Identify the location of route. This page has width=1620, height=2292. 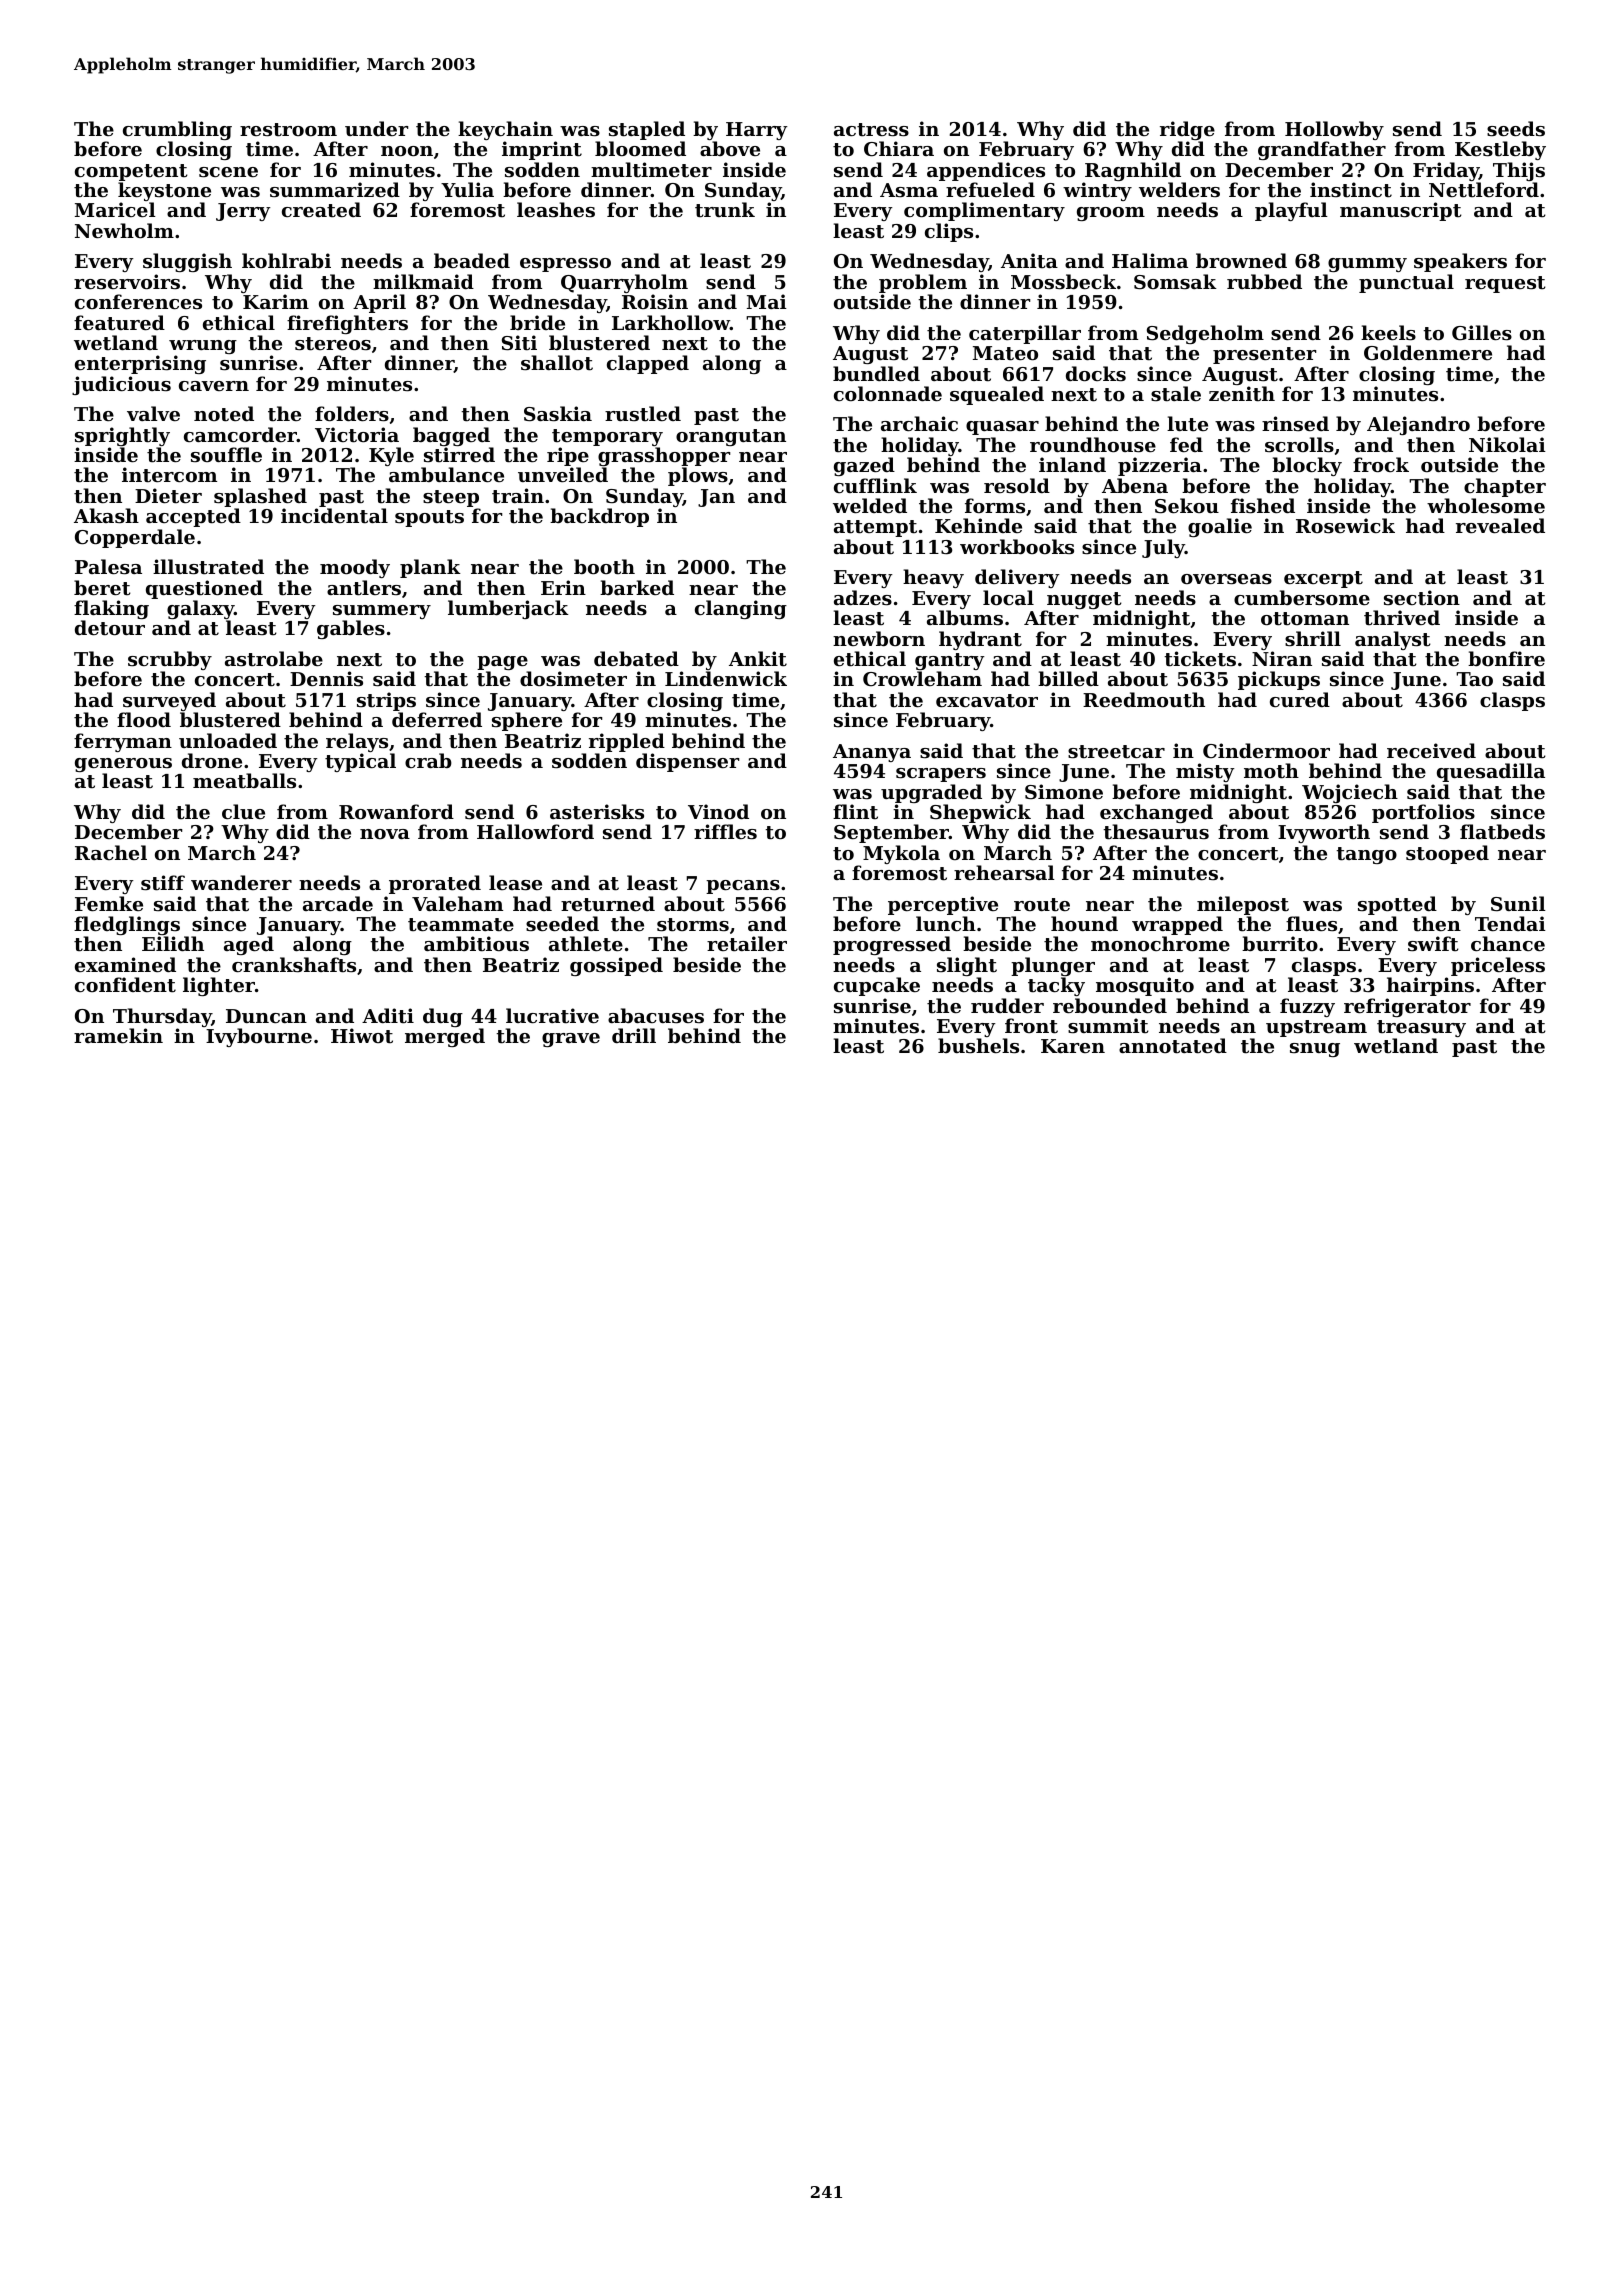
(1042, 905).
